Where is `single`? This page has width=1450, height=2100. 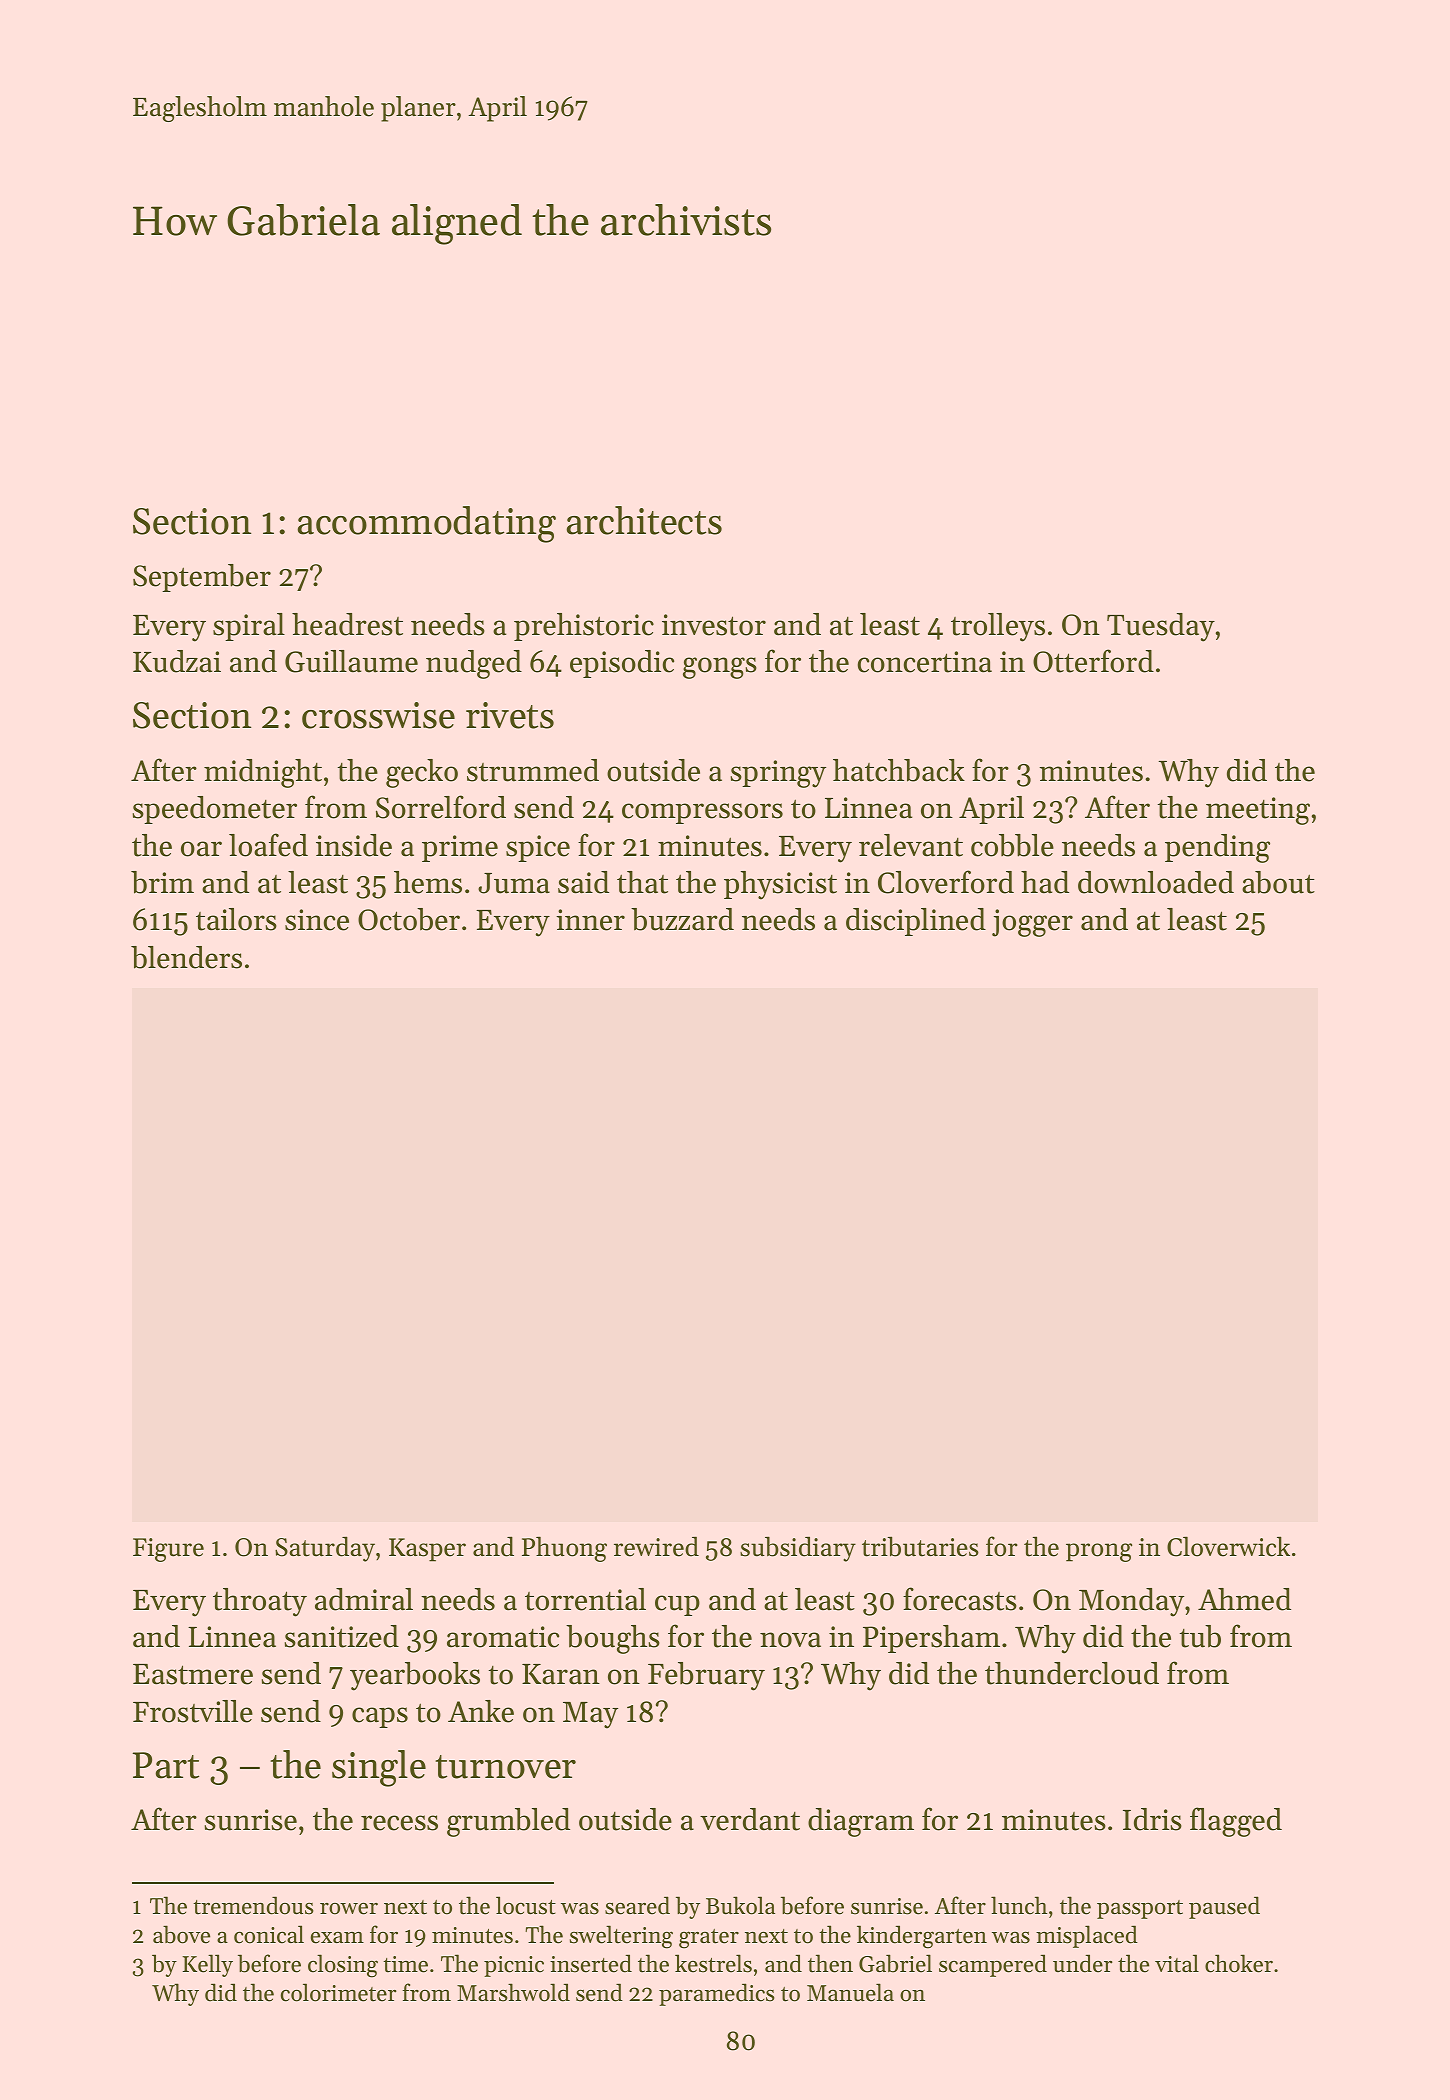
single is located at coordinates (379, 1768).
